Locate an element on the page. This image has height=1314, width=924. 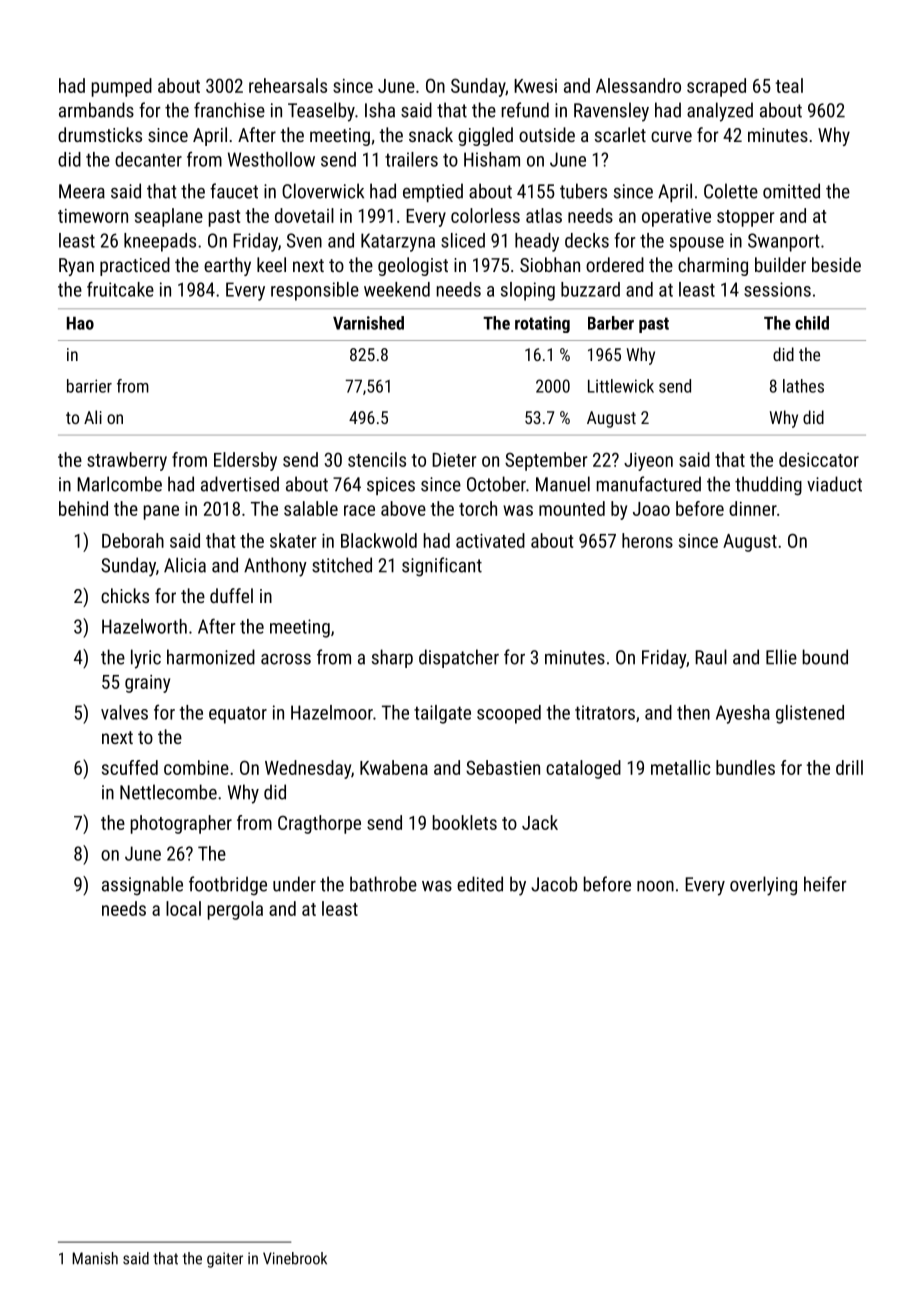
local is located at coordinates (183, 908).
